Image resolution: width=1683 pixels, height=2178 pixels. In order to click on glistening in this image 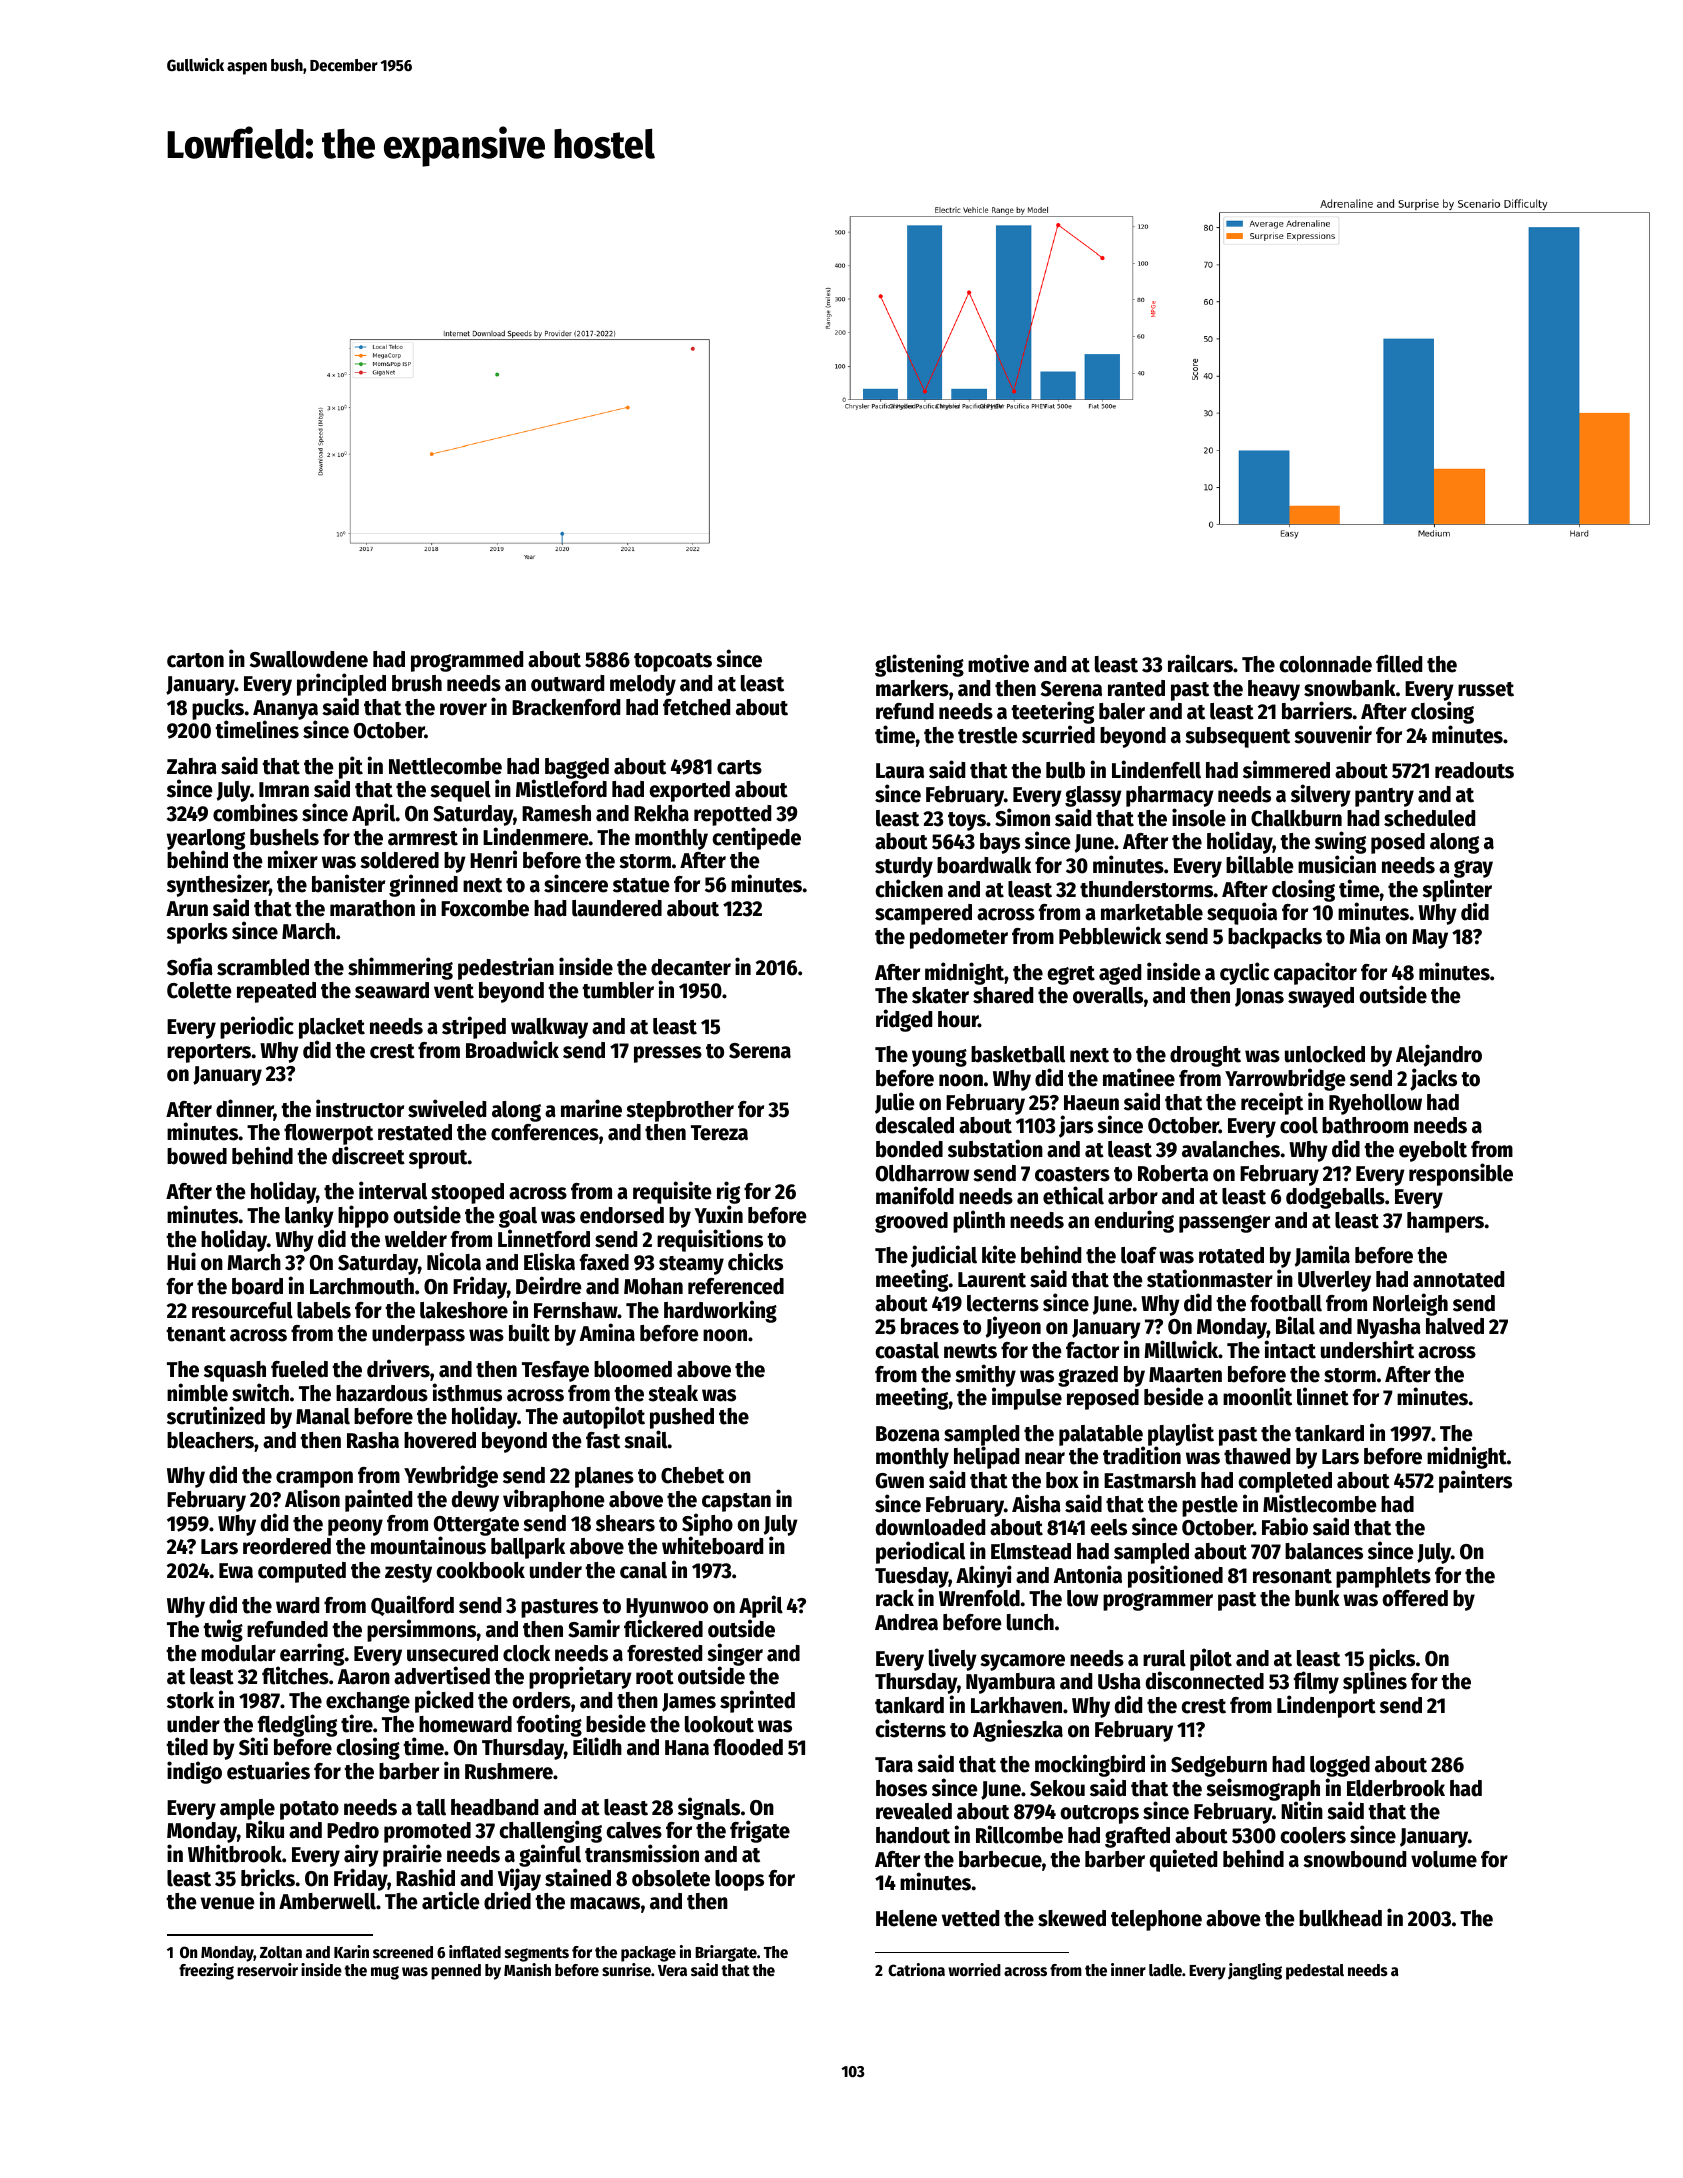, I will do `click(919, 665)`.
